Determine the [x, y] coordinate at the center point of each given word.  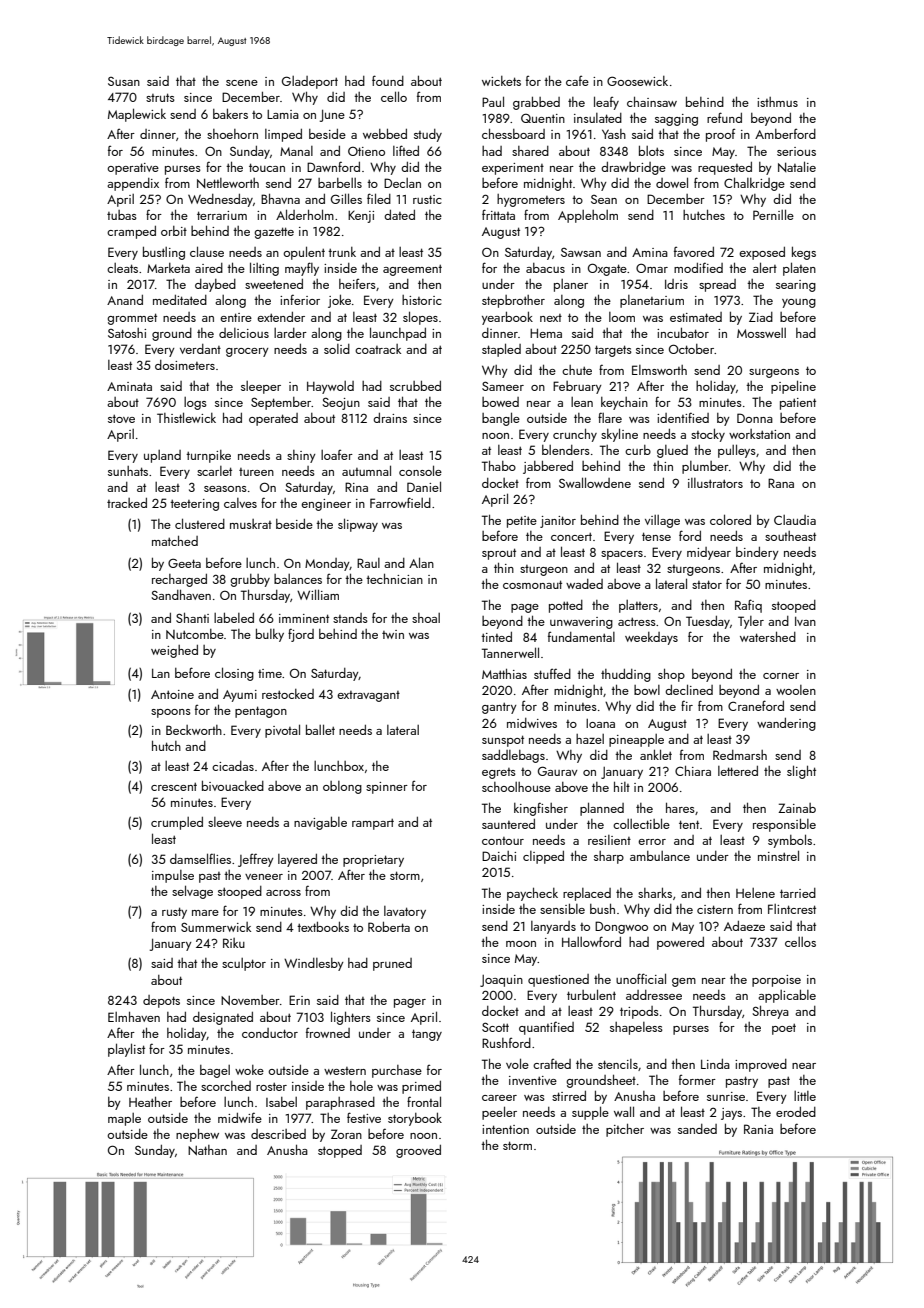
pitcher [625, 1130]
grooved [418, 1151]
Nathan [207, 1150]
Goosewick [637, 81]
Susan [124, 81]
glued [672, 451]
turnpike [208, 456]
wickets [501, 81]
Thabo [499, 465]
